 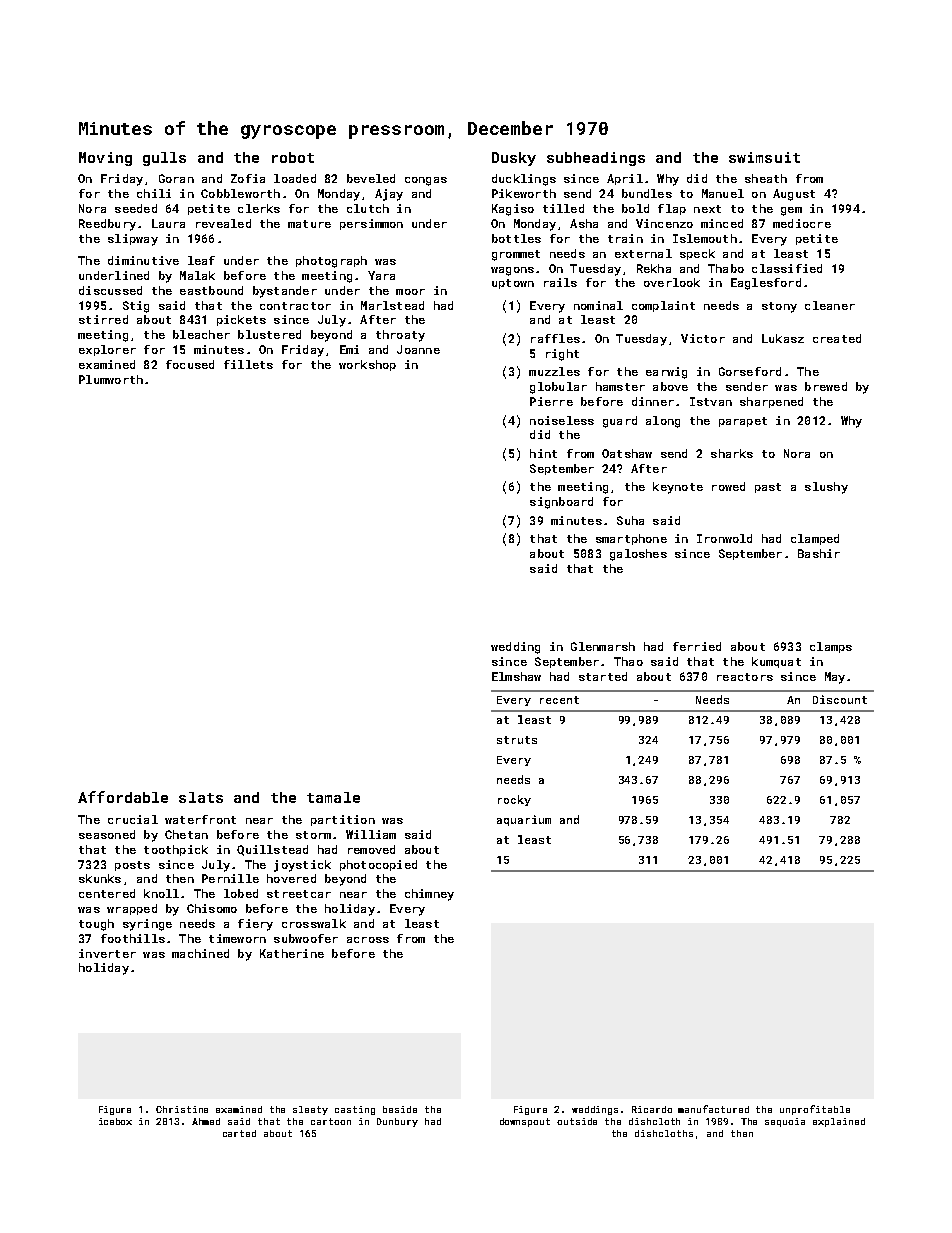 I want to click on icebox, so click(x=115, y=1121).
